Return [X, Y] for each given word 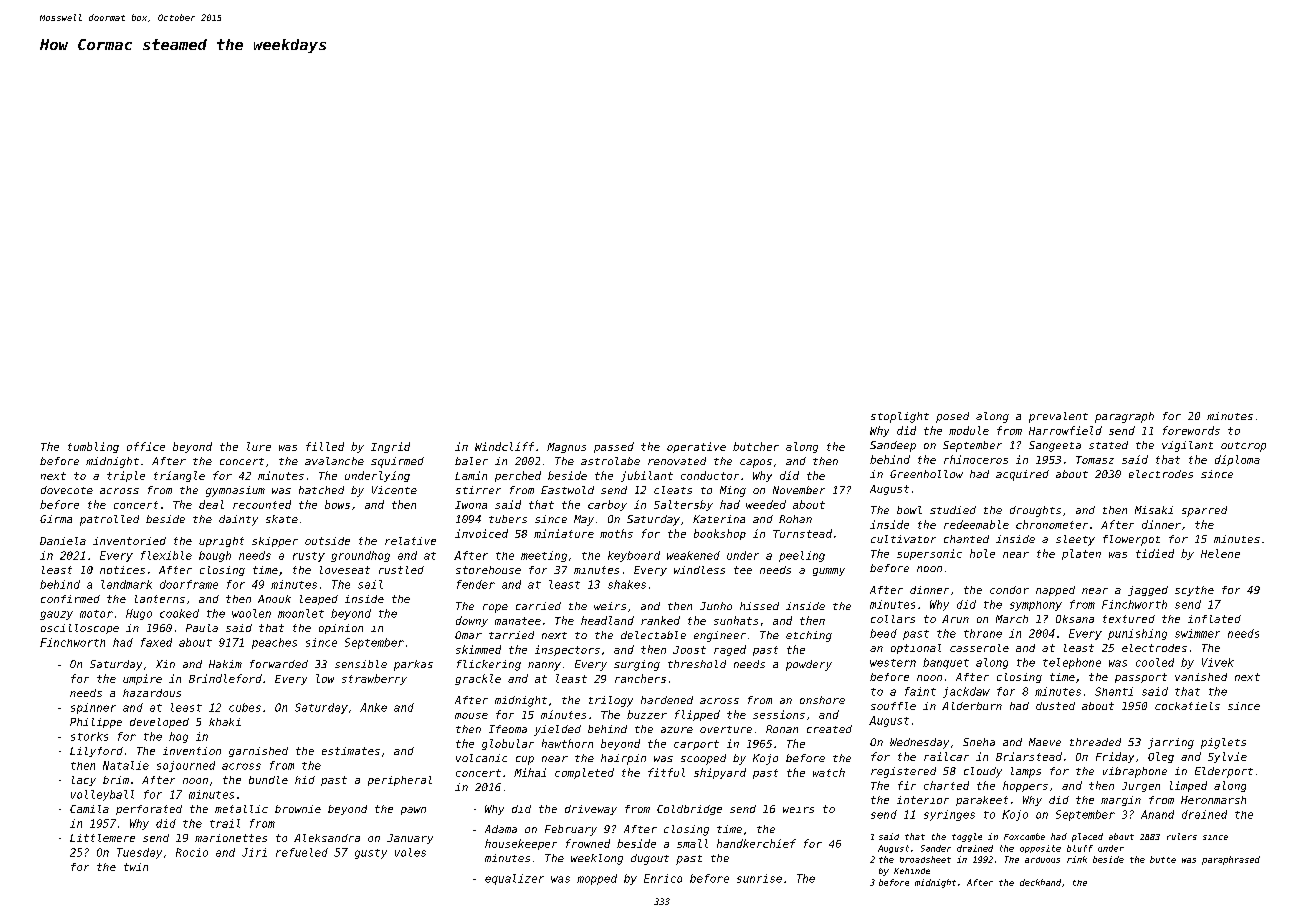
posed [952, 417]
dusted [1055, 706]
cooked [179, 613]
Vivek [1218, 662]
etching [809, 636]
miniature [564, 533]
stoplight [900, 417]
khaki [225, 722]
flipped [697, 715]
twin [136, 867]
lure [259, 446]
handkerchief [756, 843]
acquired [1022, 475]
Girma [56, 519]
